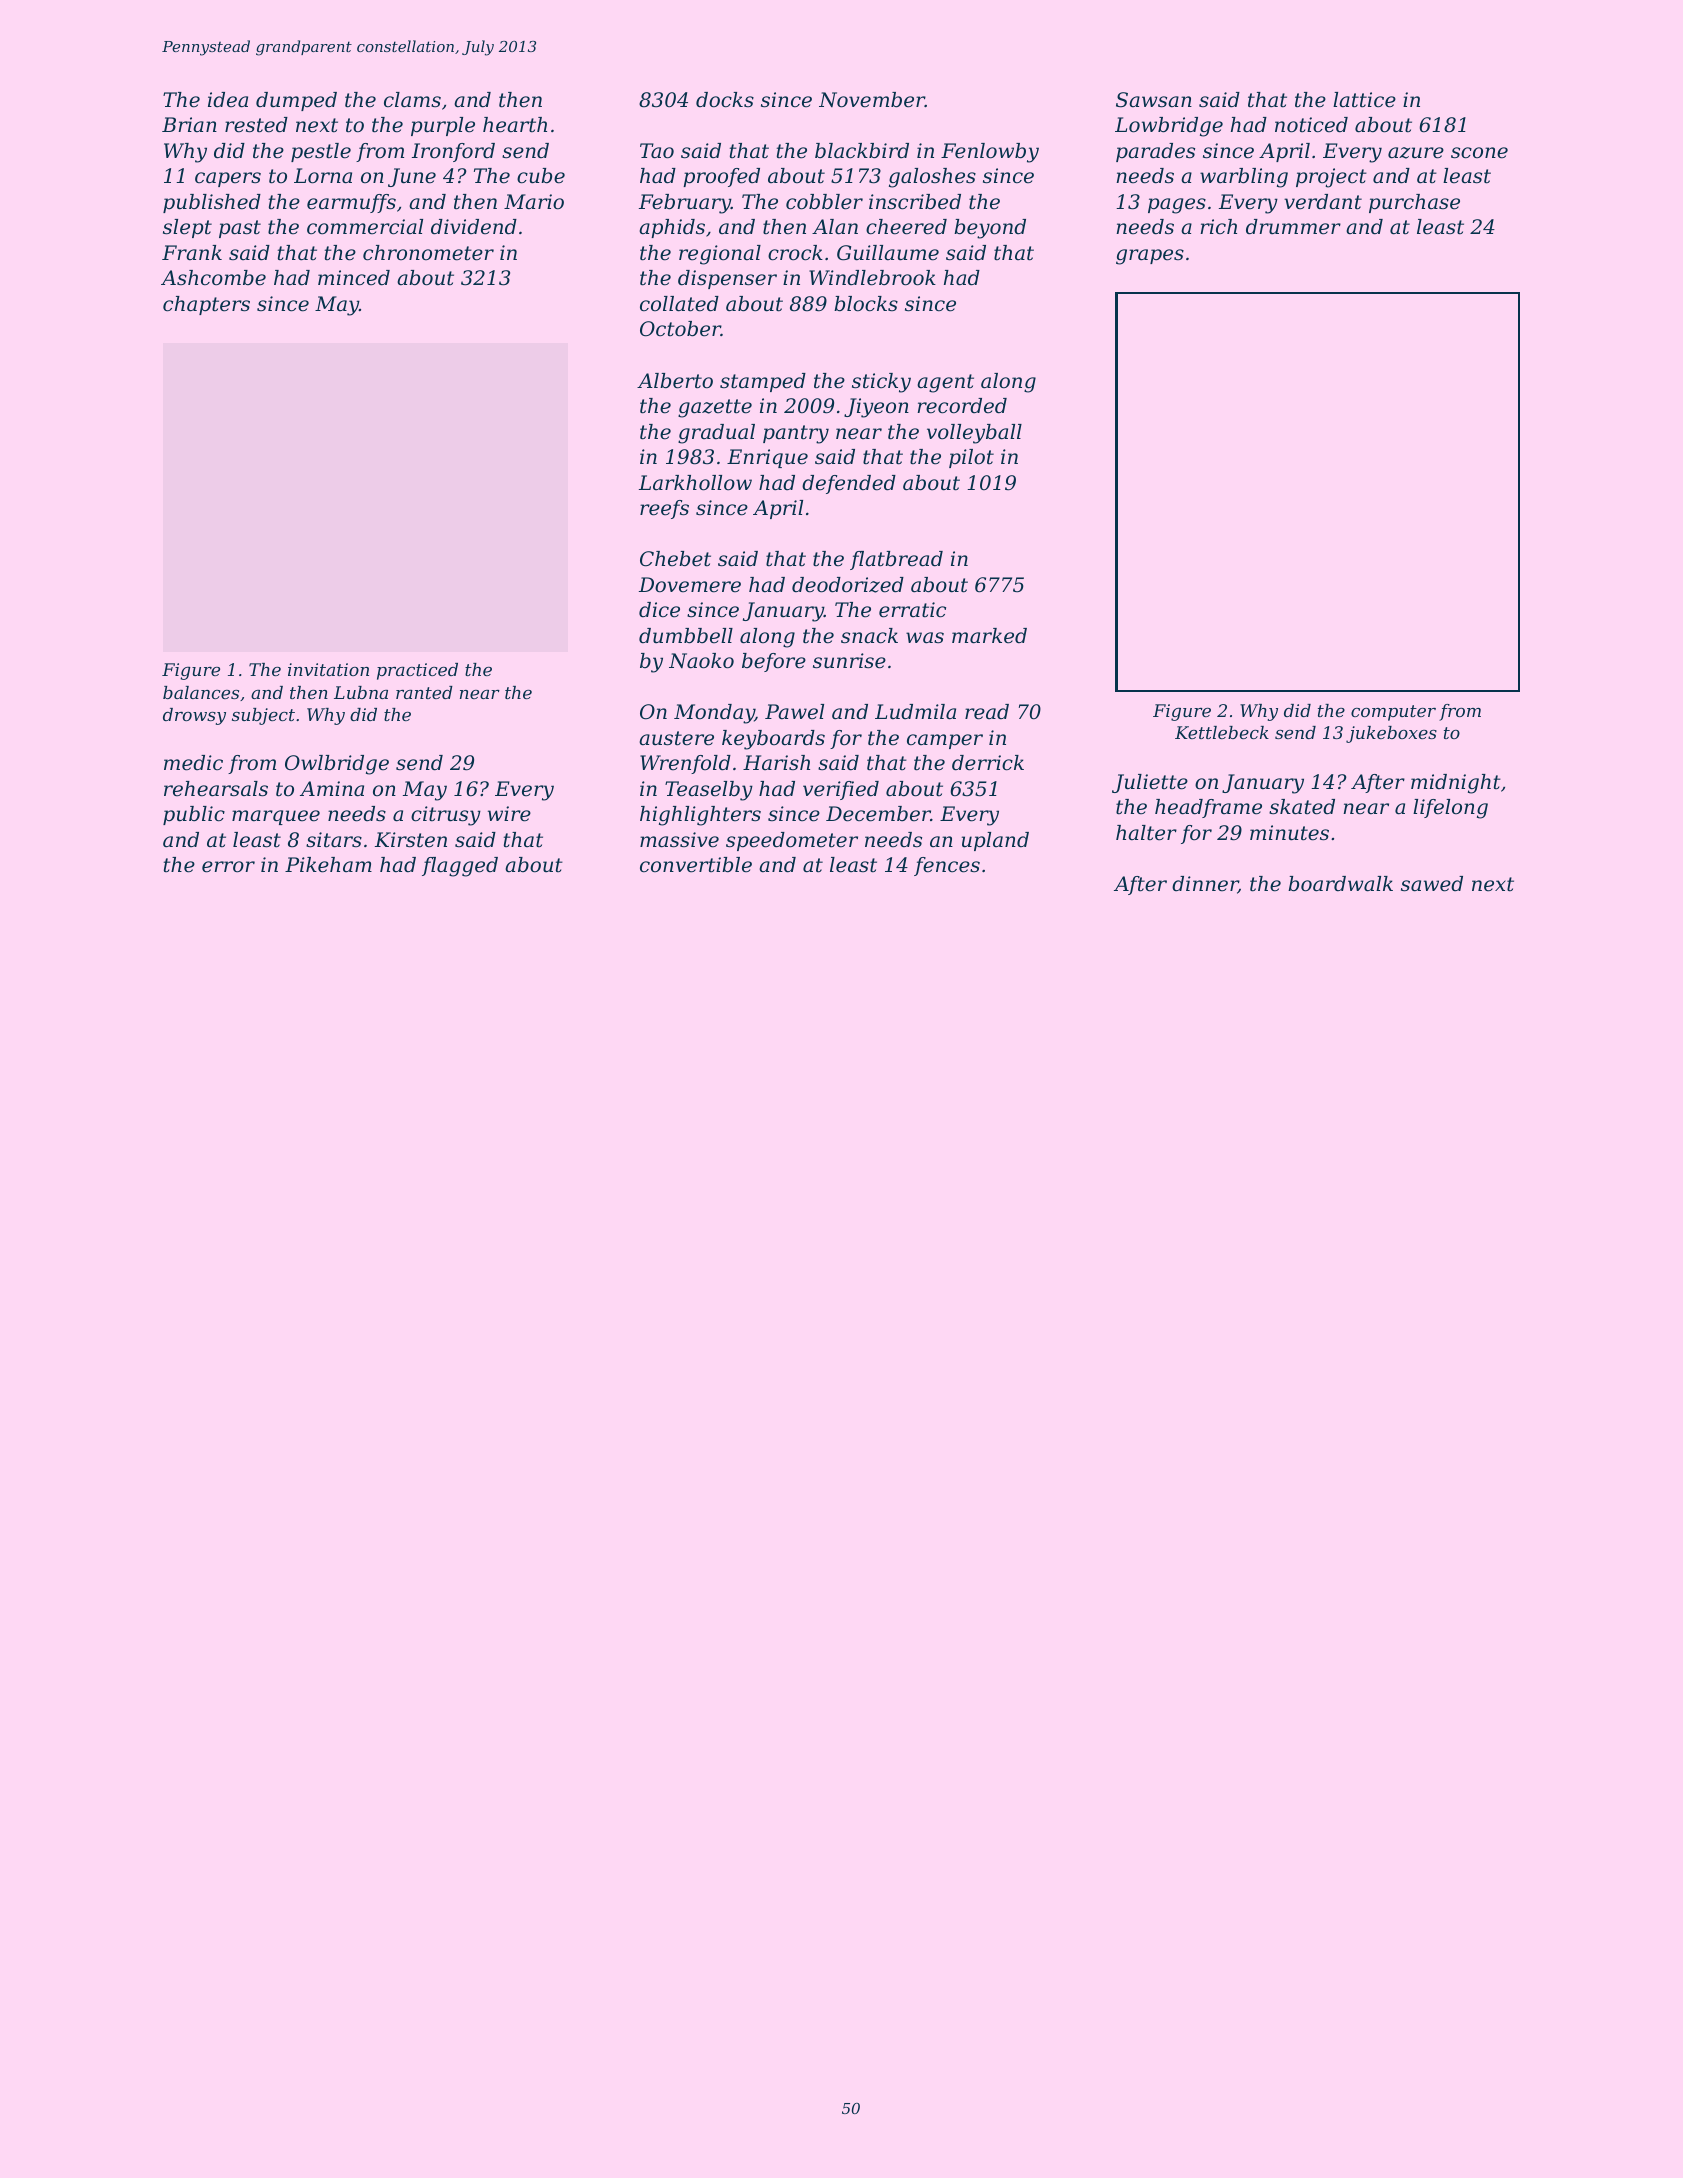 The width and height of the page is (1683, 2178). I want to click on volleyball, so click(974, 434).
